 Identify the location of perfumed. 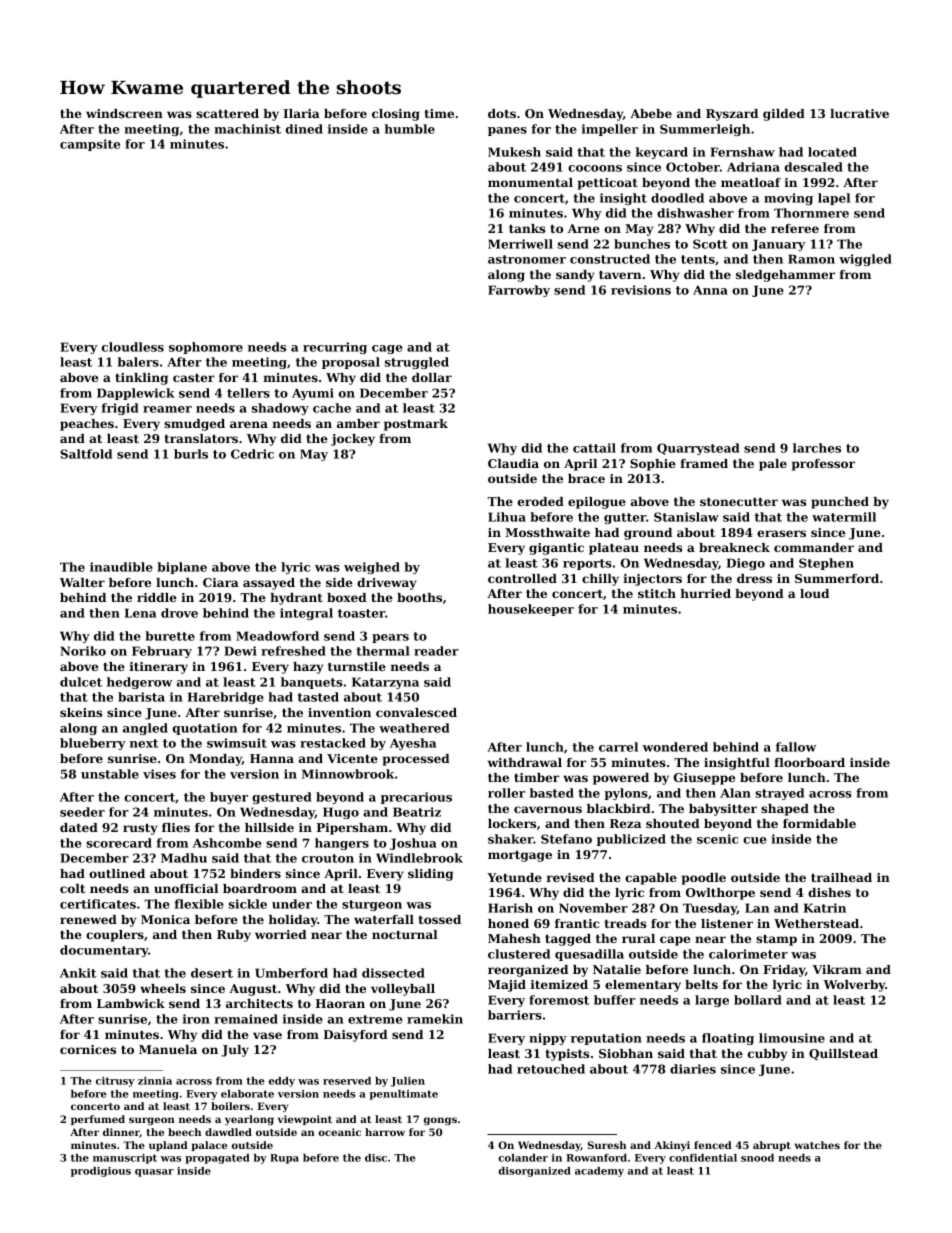
(98, 1120).
